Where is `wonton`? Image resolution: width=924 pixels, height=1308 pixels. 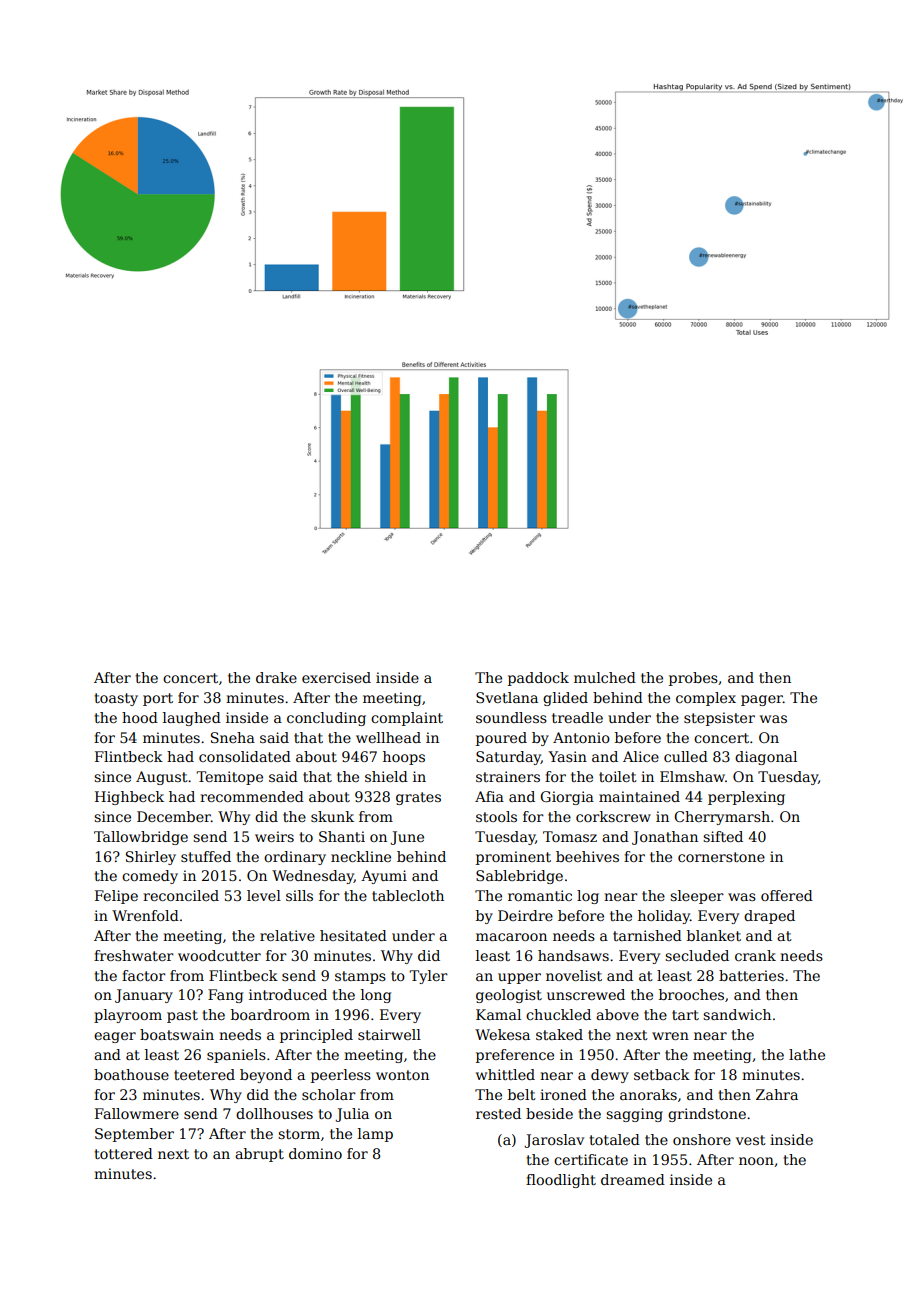
wonton is located at coordinates (402, 1075).
